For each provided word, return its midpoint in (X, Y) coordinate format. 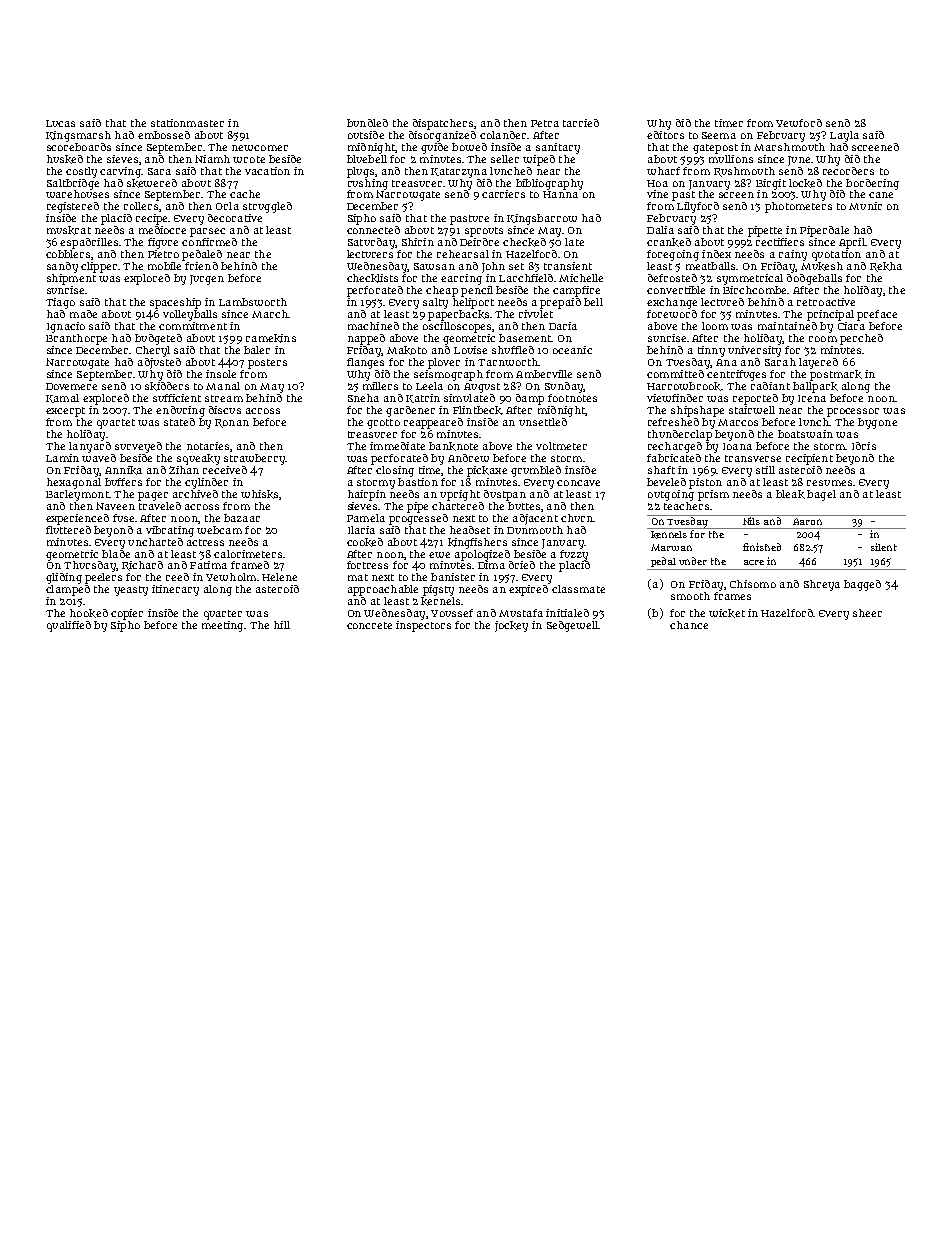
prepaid (560, 303)
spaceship (175, 303)
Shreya (822, 585)
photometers (798, 207)
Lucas (60, 123)
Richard (142, 566)
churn (577, 518)
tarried (581, 123)
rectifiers (780, 242)
